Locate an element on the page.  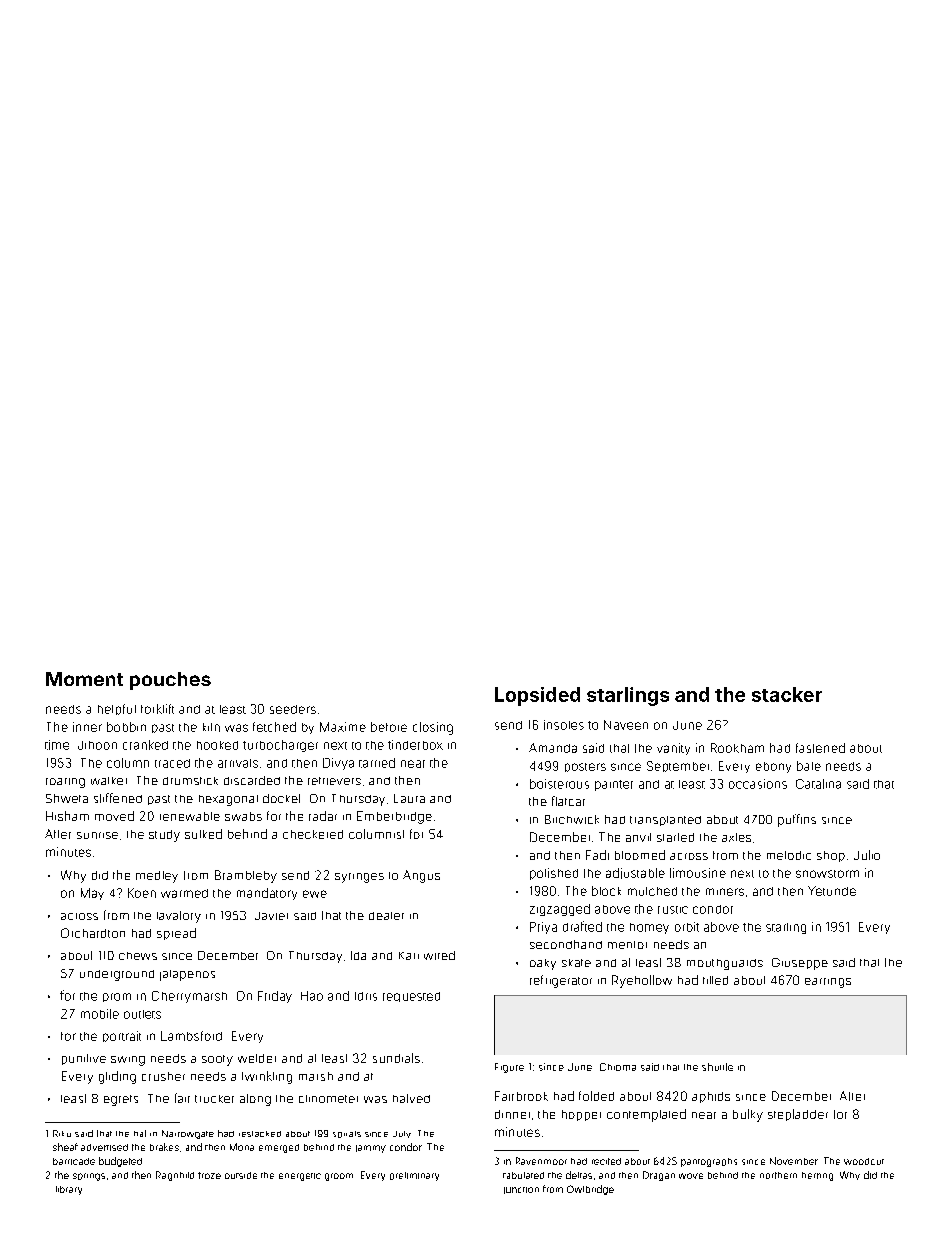
arrivals is located at coordinates (238, 763).
